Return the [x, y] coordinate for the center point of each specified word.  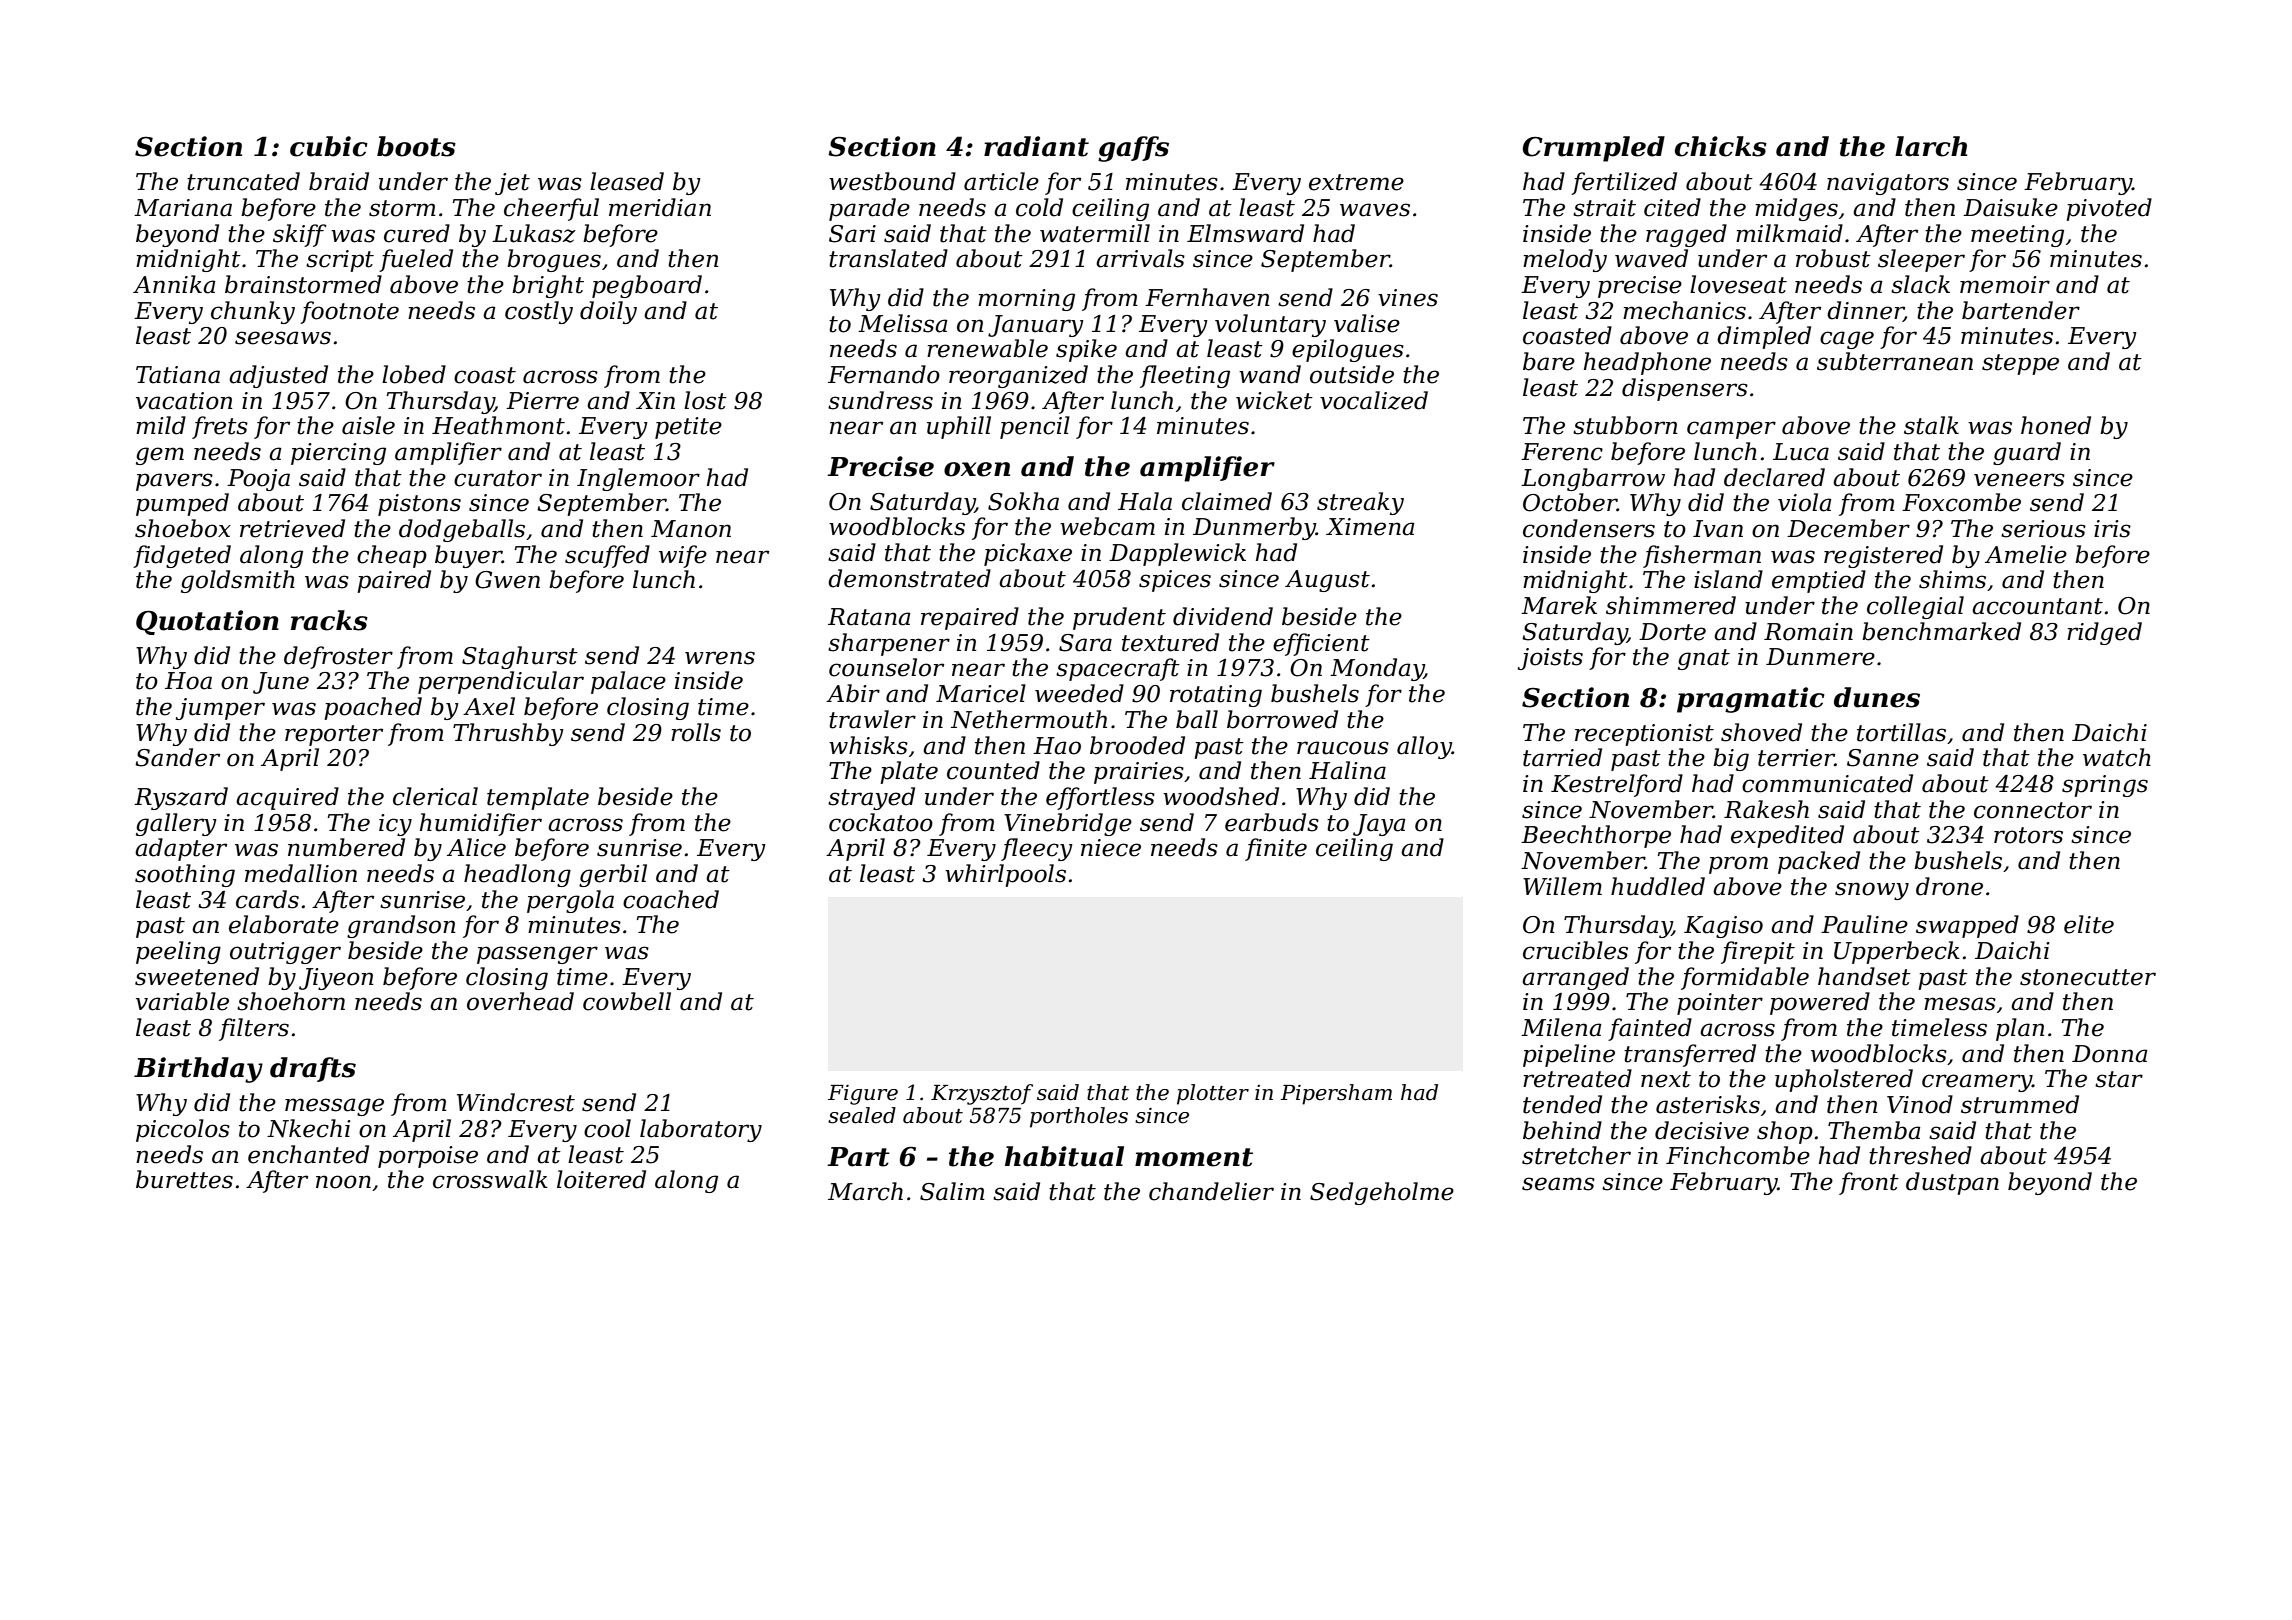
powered [1820, 1003]
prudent [1119, 618]
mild [161, 425]
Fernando [884, 374]
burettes [184, 1179]
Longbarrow [1593, 479]
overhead [520, 1001]
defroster [338, 657]
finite [1276, 849]
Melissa [903, 323]
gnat [1704, 659]
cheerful [551, 209]
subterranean [1895, 361]
